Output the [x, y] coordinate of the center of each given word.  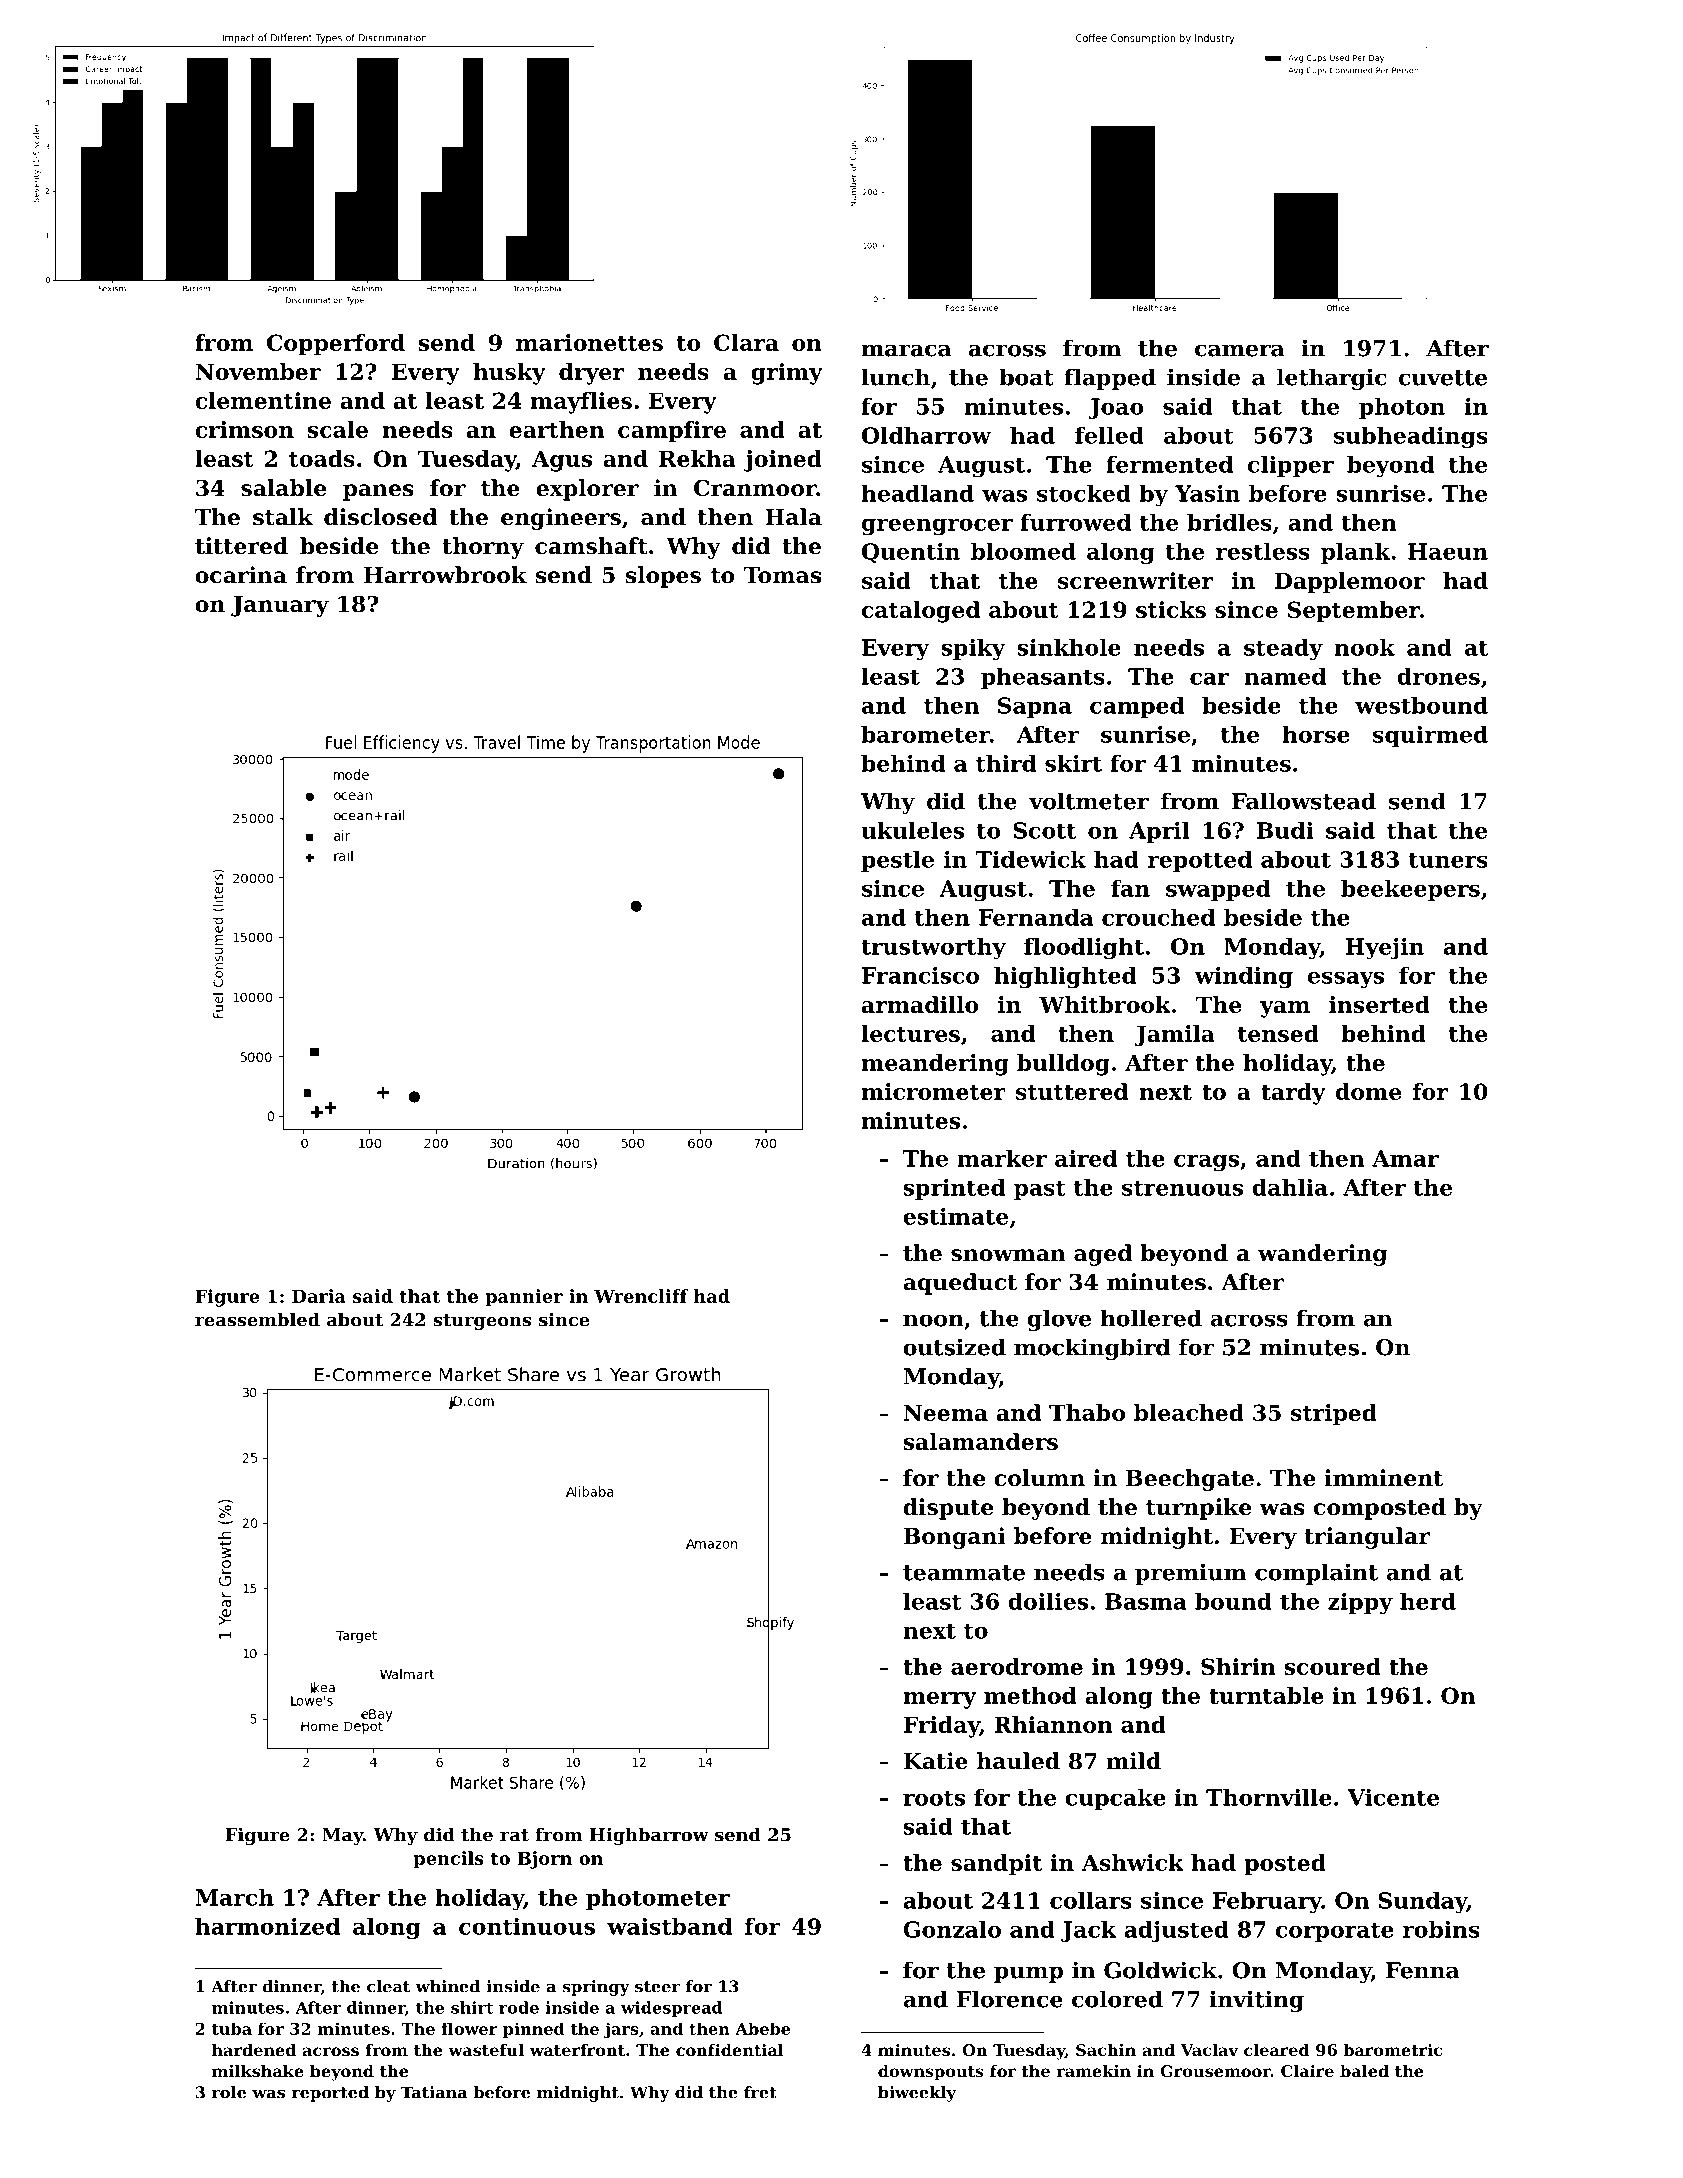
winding [1244, 978]
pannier [524, 1298]
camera [1240, 350]
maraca [906, 350]
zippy [1360, 1603]
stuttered [1072, 1091]
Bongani [955, 1538]
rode [519, 2007]
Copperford [336, 345]
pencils [449, 1860]
